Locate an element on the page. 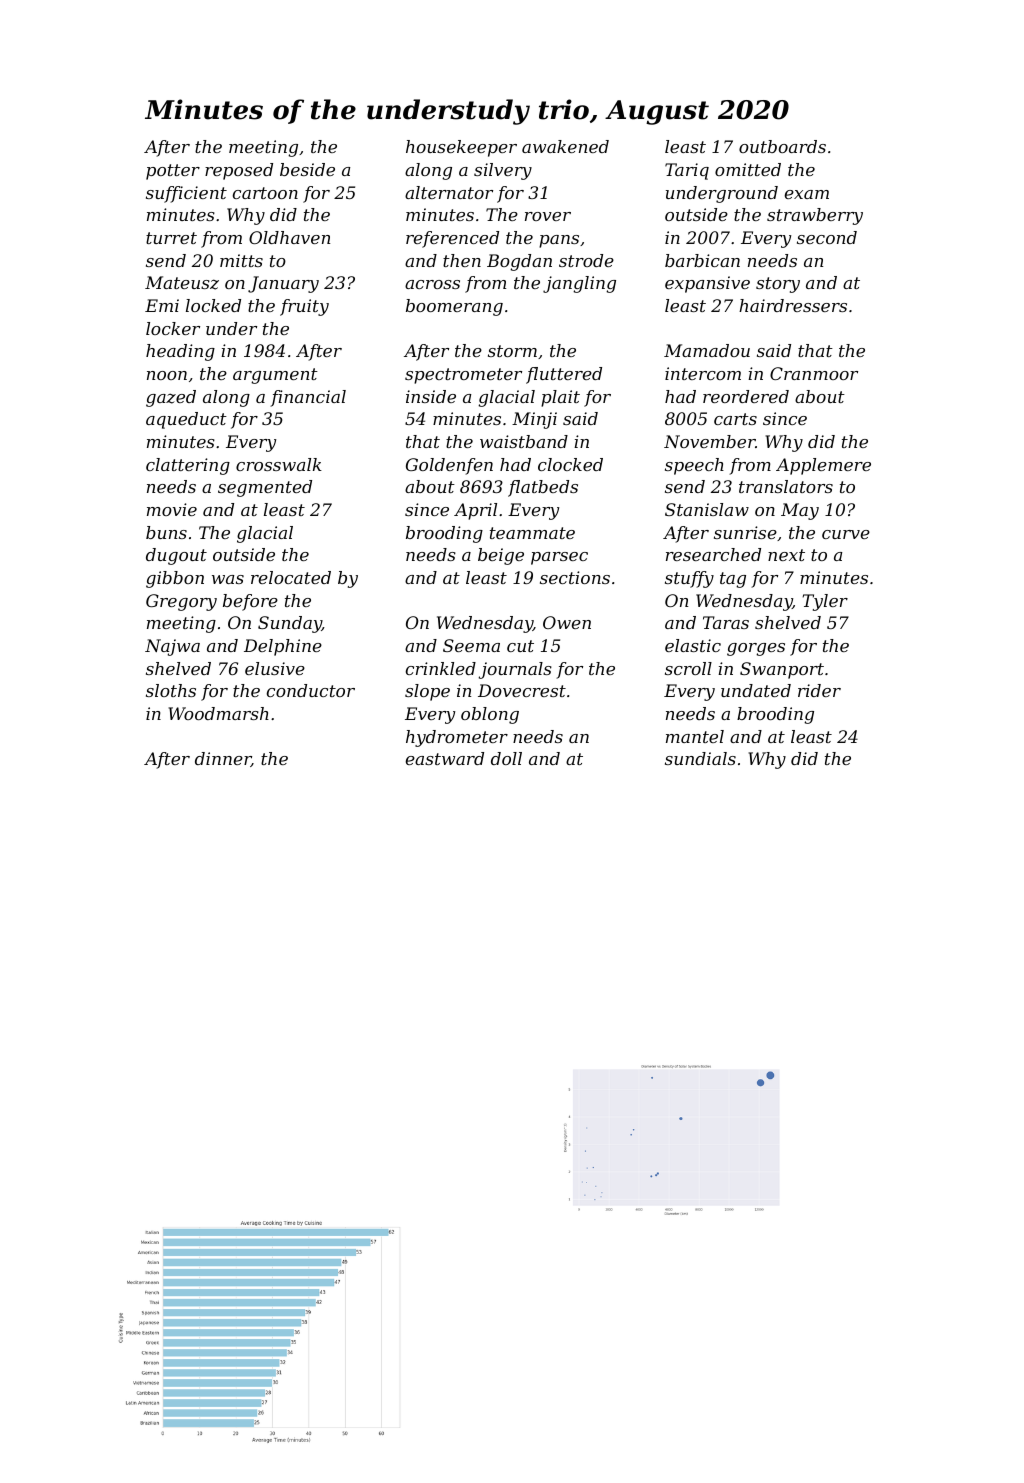  outboards is located at coordinates (782, 146).
